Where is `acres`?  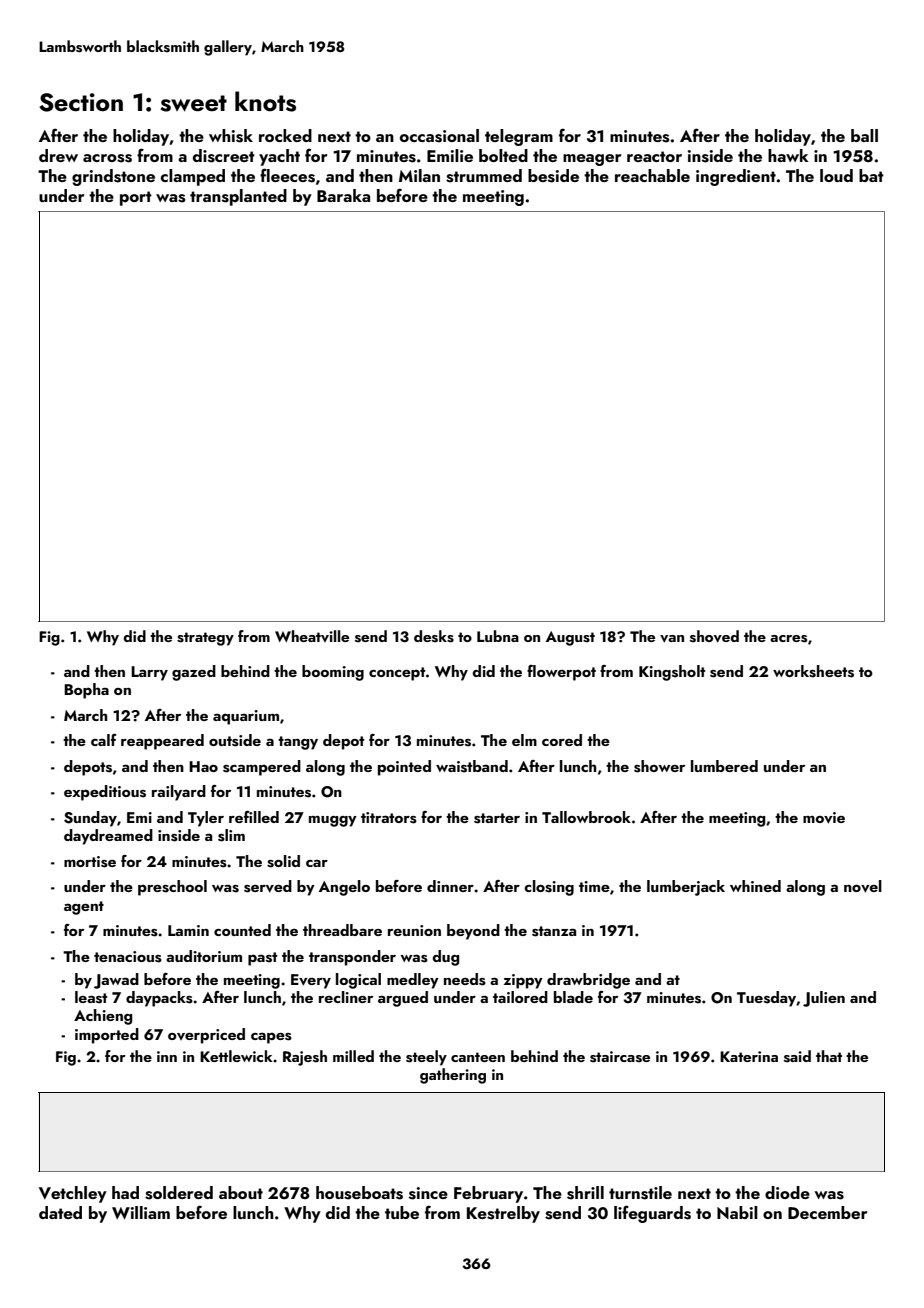
acres is located at coordinates (788, 639).
